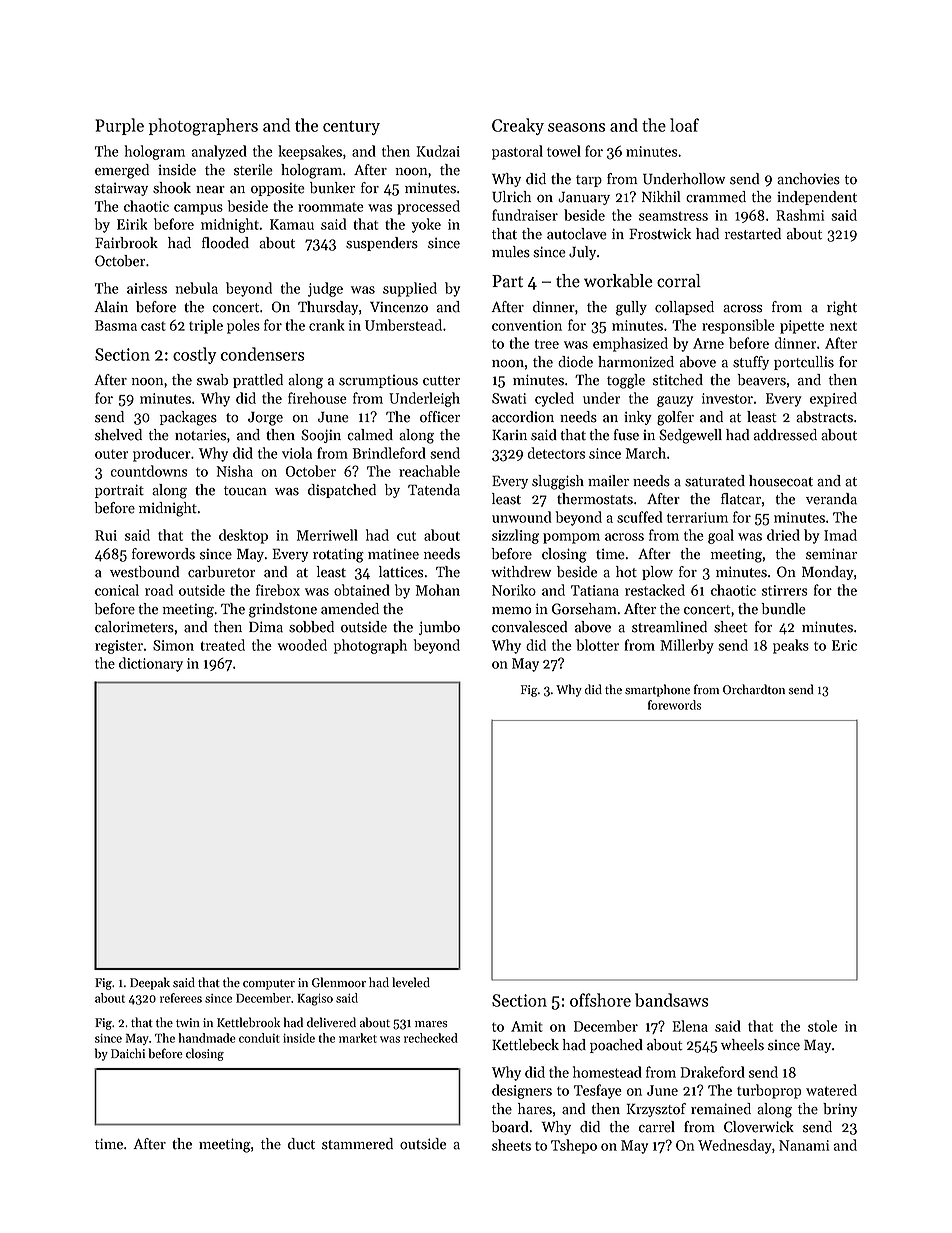  What do you see at coordinates (657, 690) in the page?
I see `smartphone` at bounding box center [657, 690].
